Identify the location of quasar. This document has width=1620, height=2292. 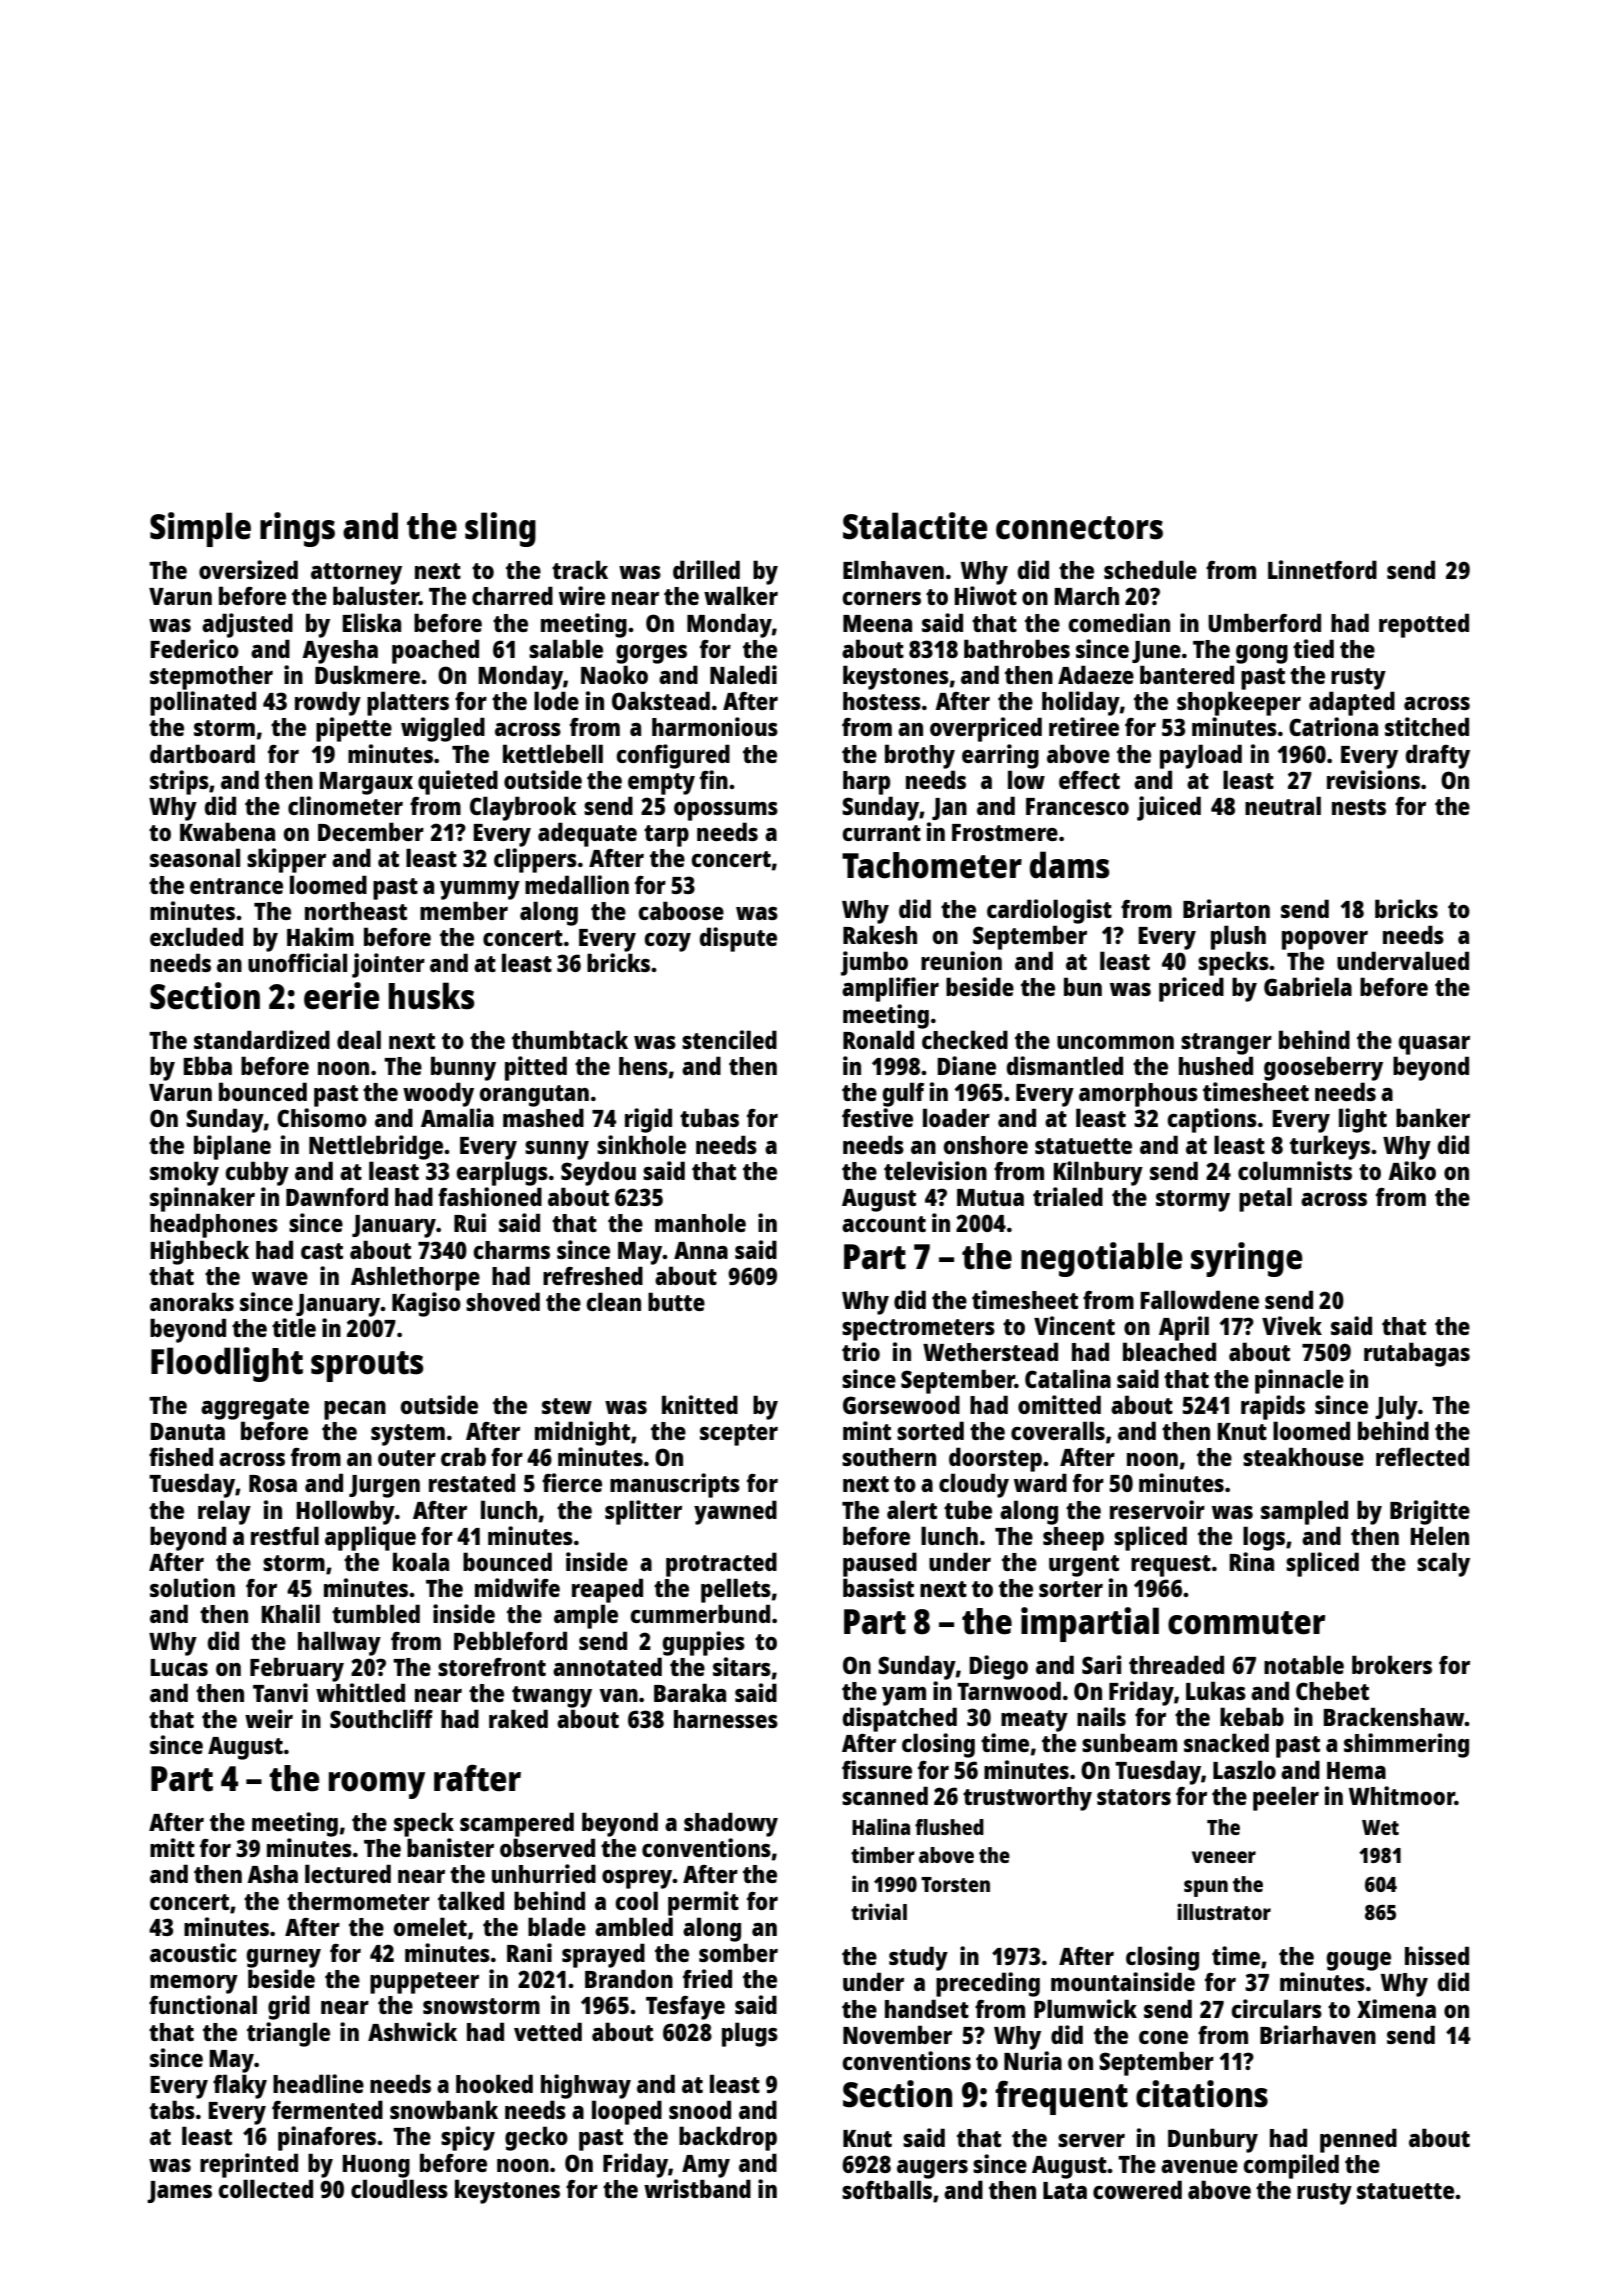
(1434, 1045).
